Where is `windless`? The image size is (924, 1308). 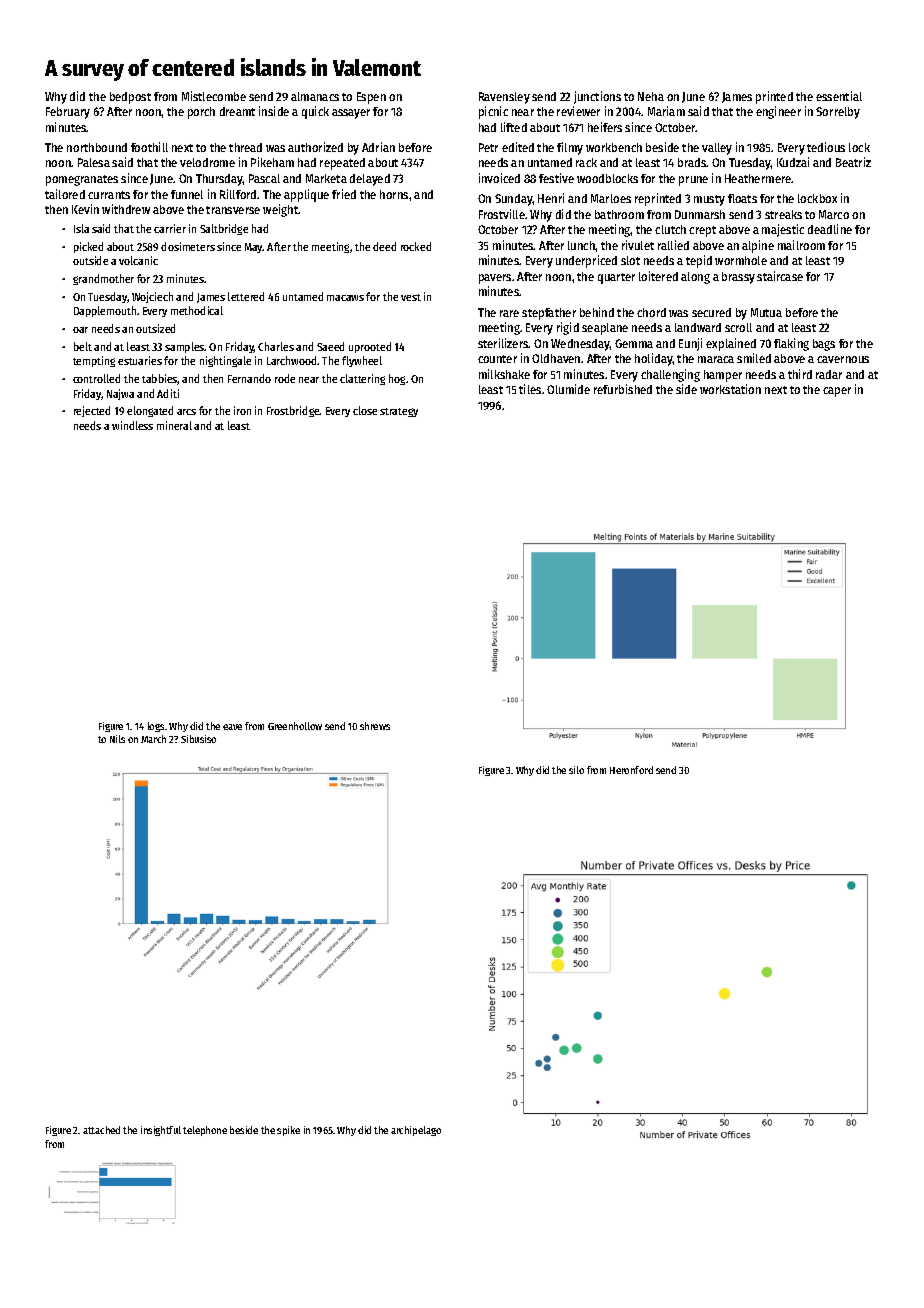 windless is located at coordinates (132, 425).
